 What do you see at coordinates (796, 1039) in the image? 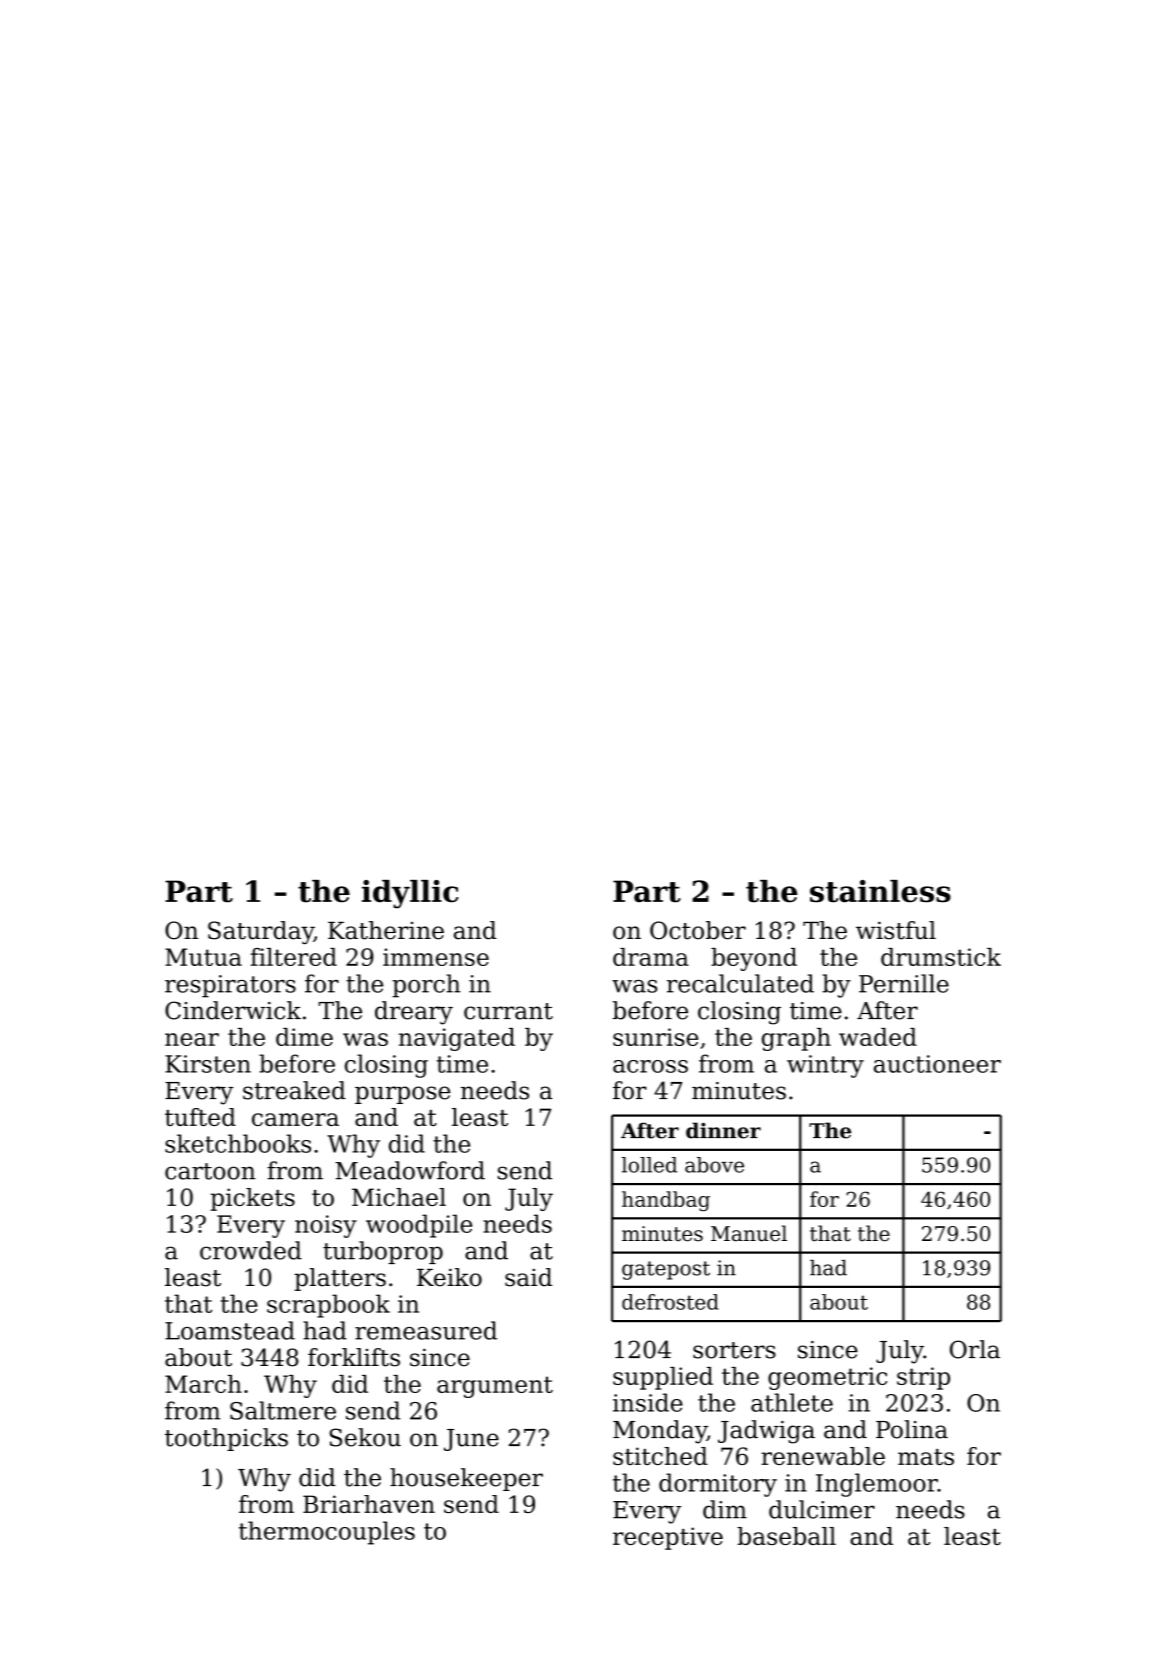
I see `graph` at bounding box center [796, 1039].
